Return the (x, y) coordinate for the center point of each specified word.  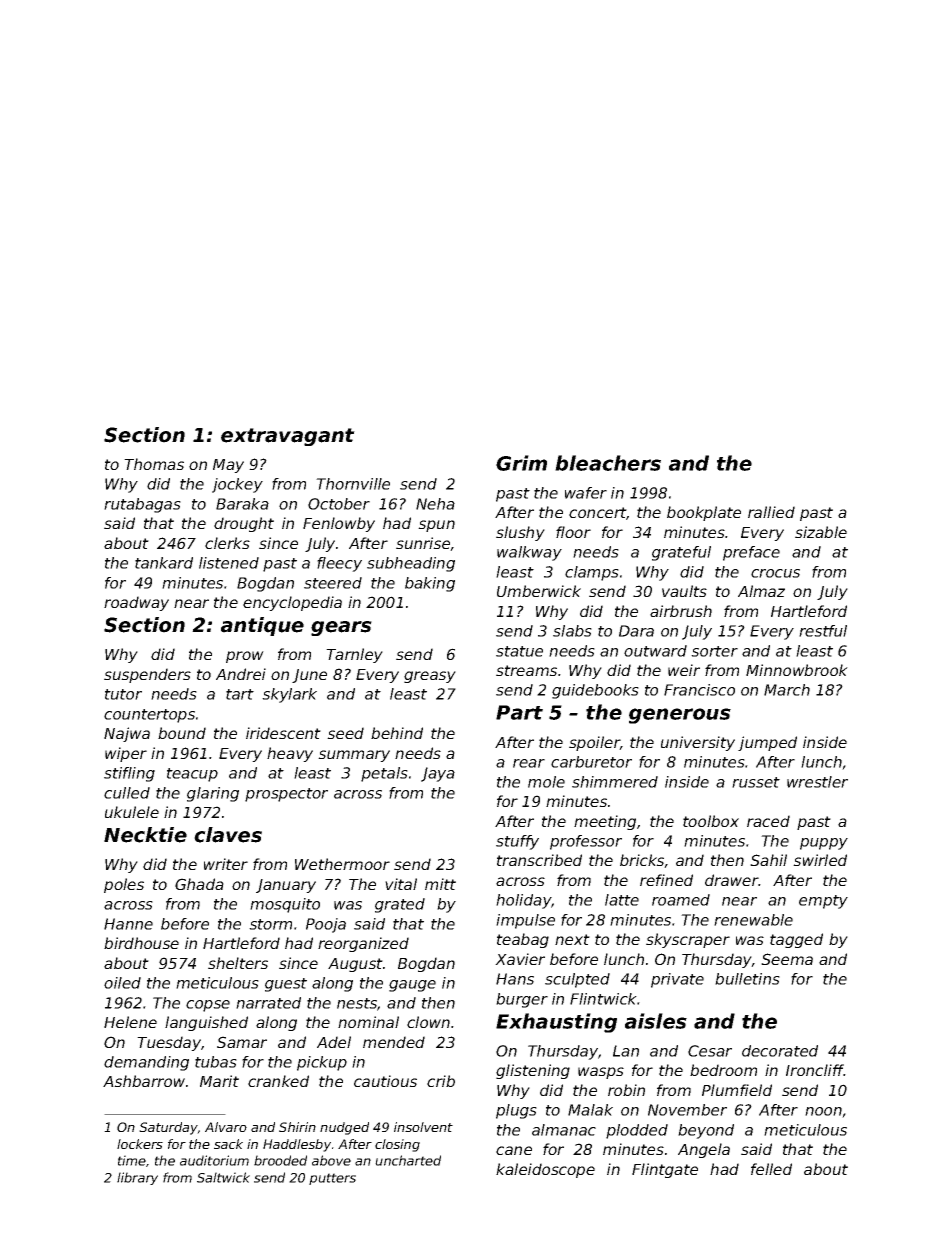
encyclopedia (292, 603)
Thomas (154, 464)
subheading (411, 564)
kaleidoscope (545, 1170)
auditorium (214, 1160)
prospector (286, 795)
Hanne (128, 924)
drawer (732, 880)
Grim (521, 463)
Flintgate (665, 1170)
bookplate (704, 513)
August (355, 965)
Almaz (761, 591)
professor (586, 842)
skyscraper (688, 940)
